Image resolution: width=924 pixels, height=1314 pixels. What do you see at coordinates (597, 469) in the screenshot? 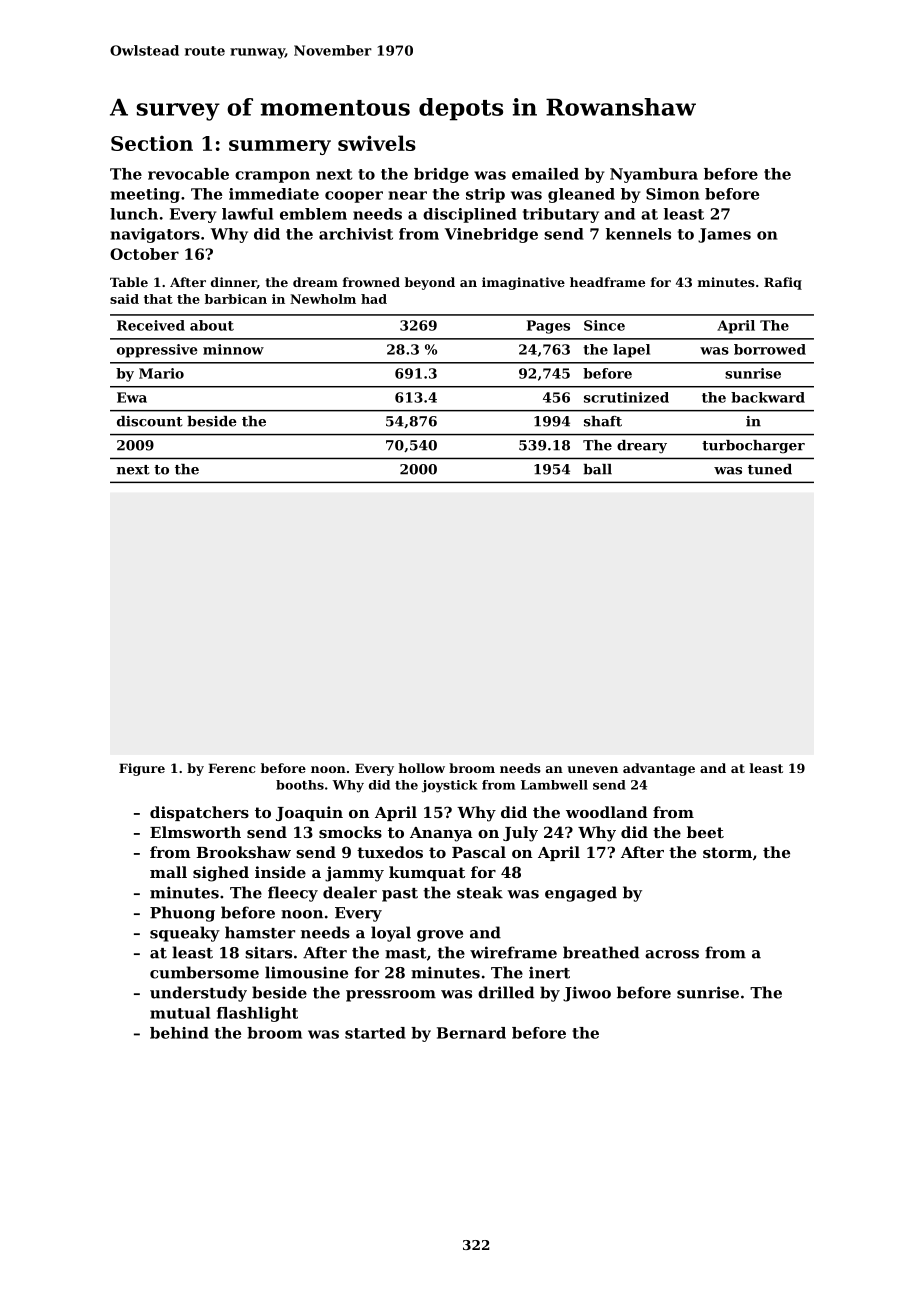
I see `ball` at bounding box center [597, 469].
